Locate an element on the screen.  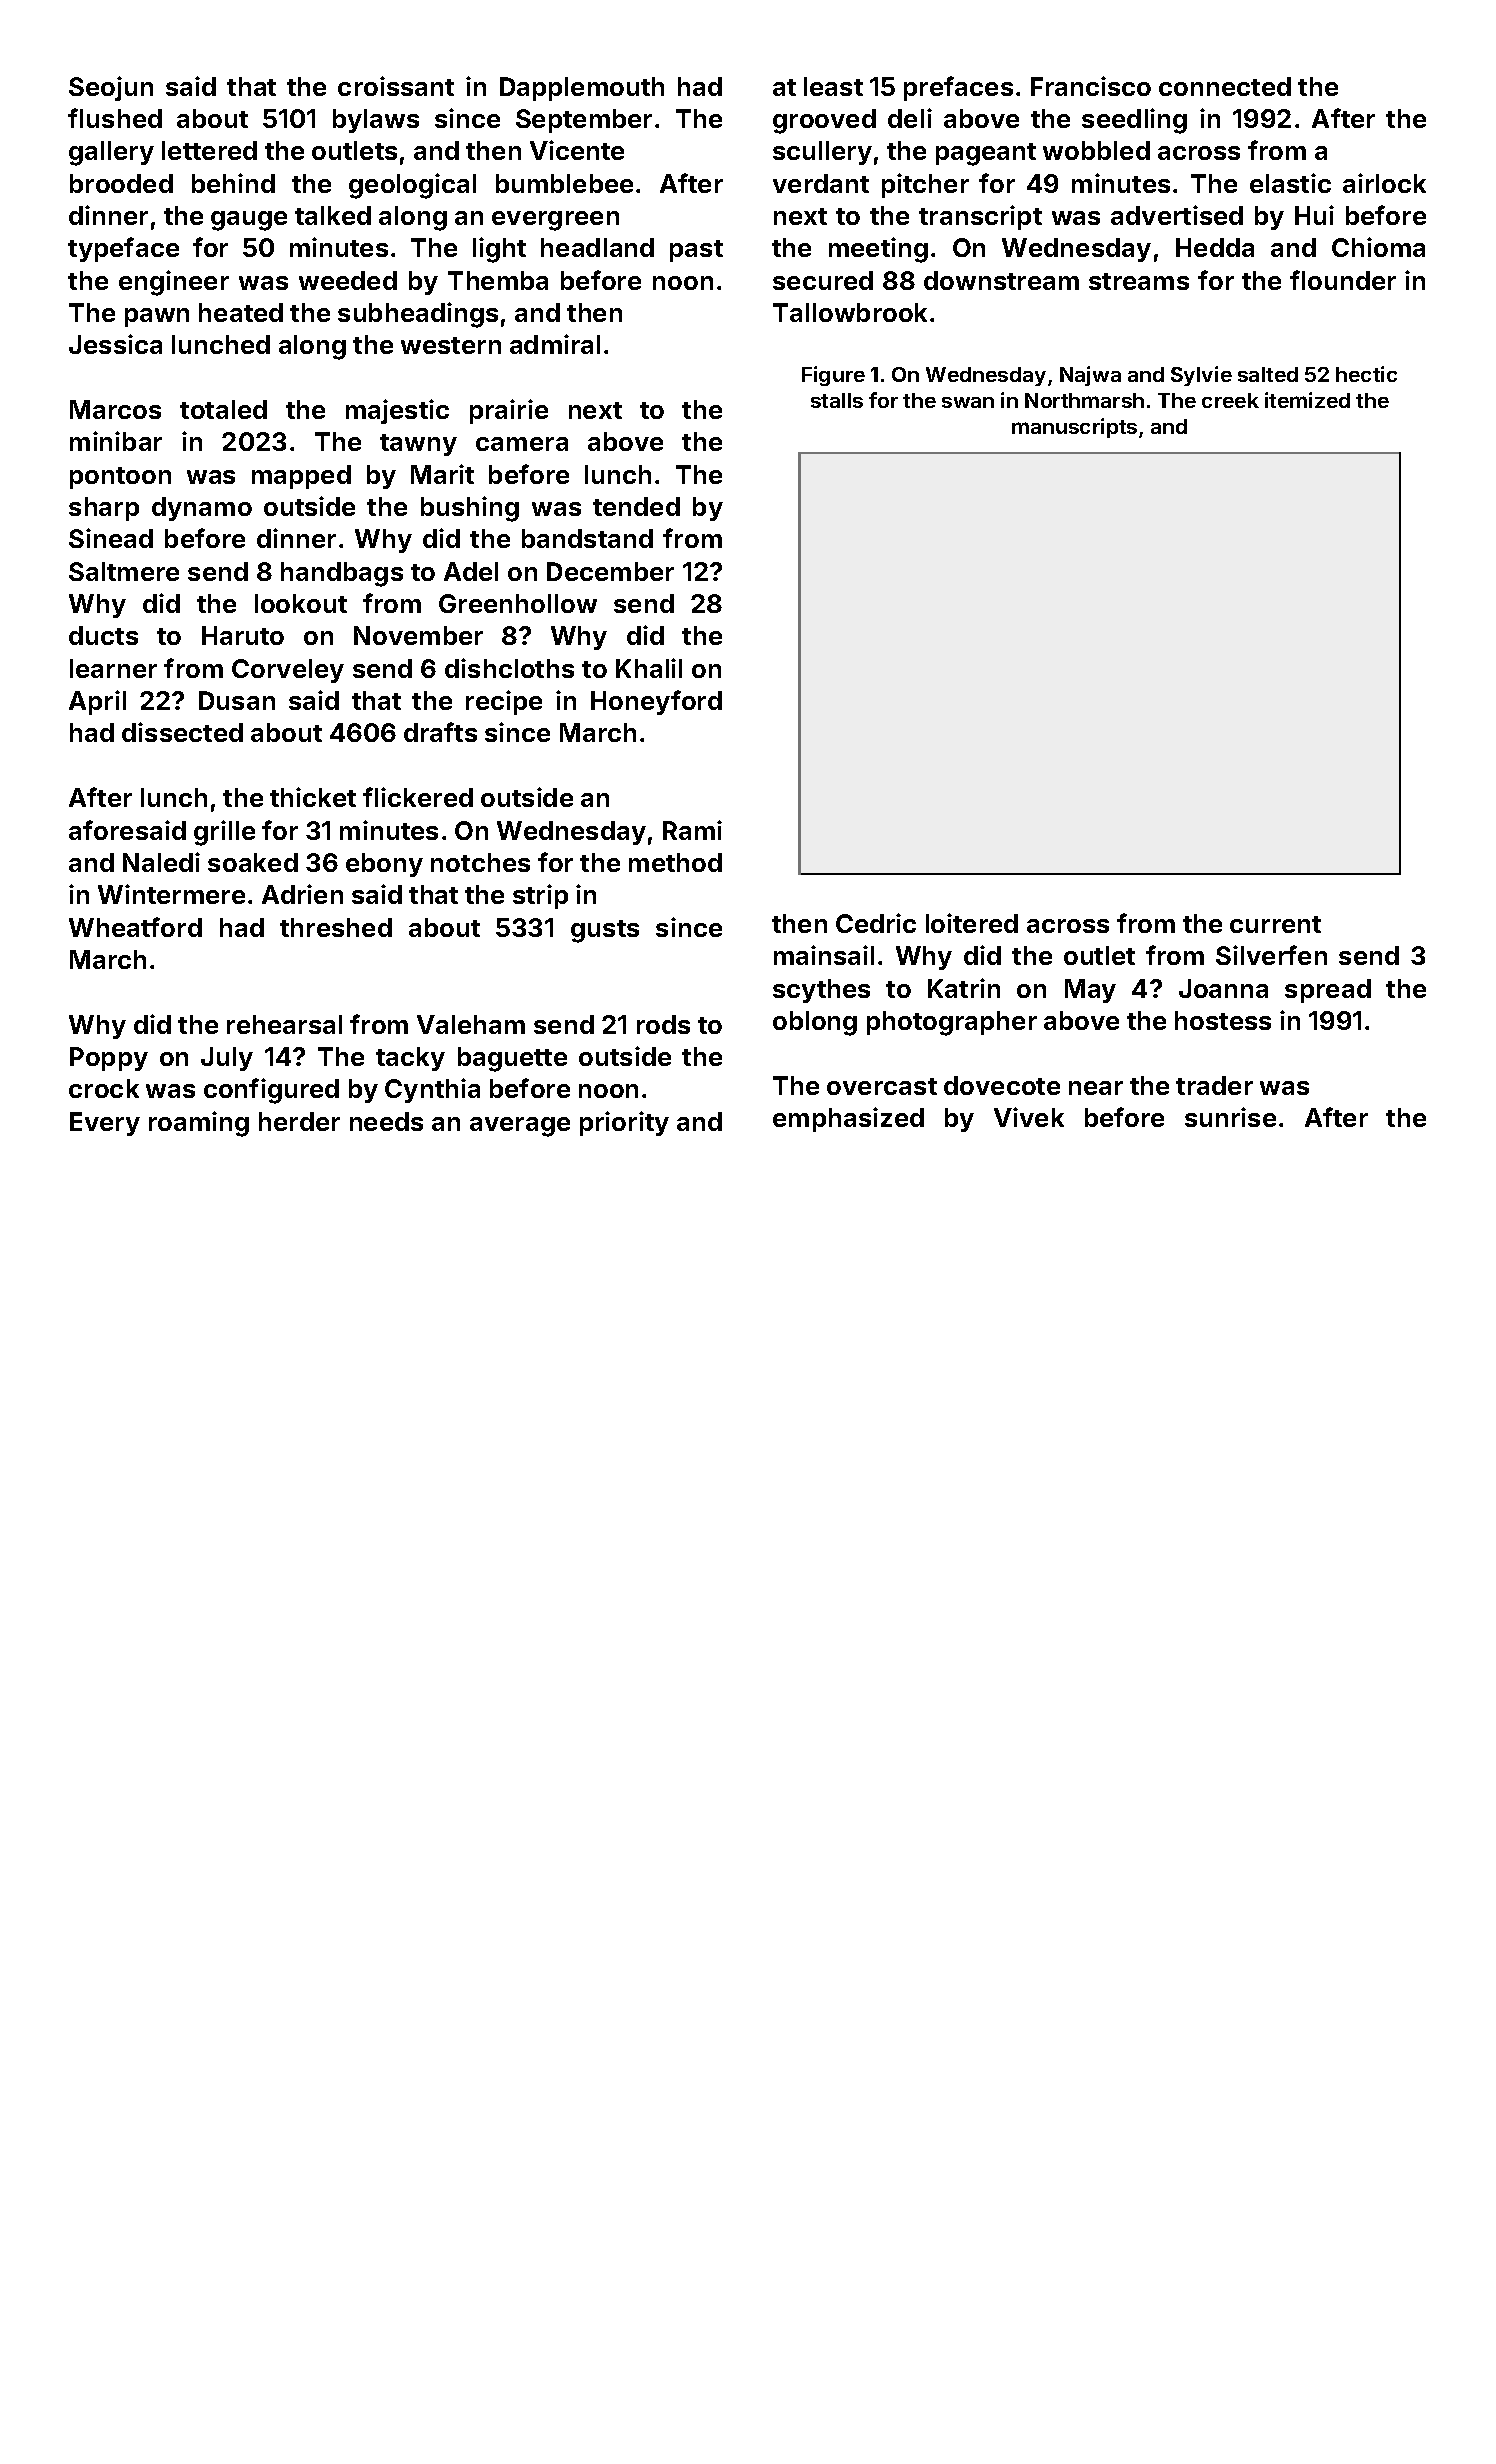
dissected is located at coordinates (182, 732).
